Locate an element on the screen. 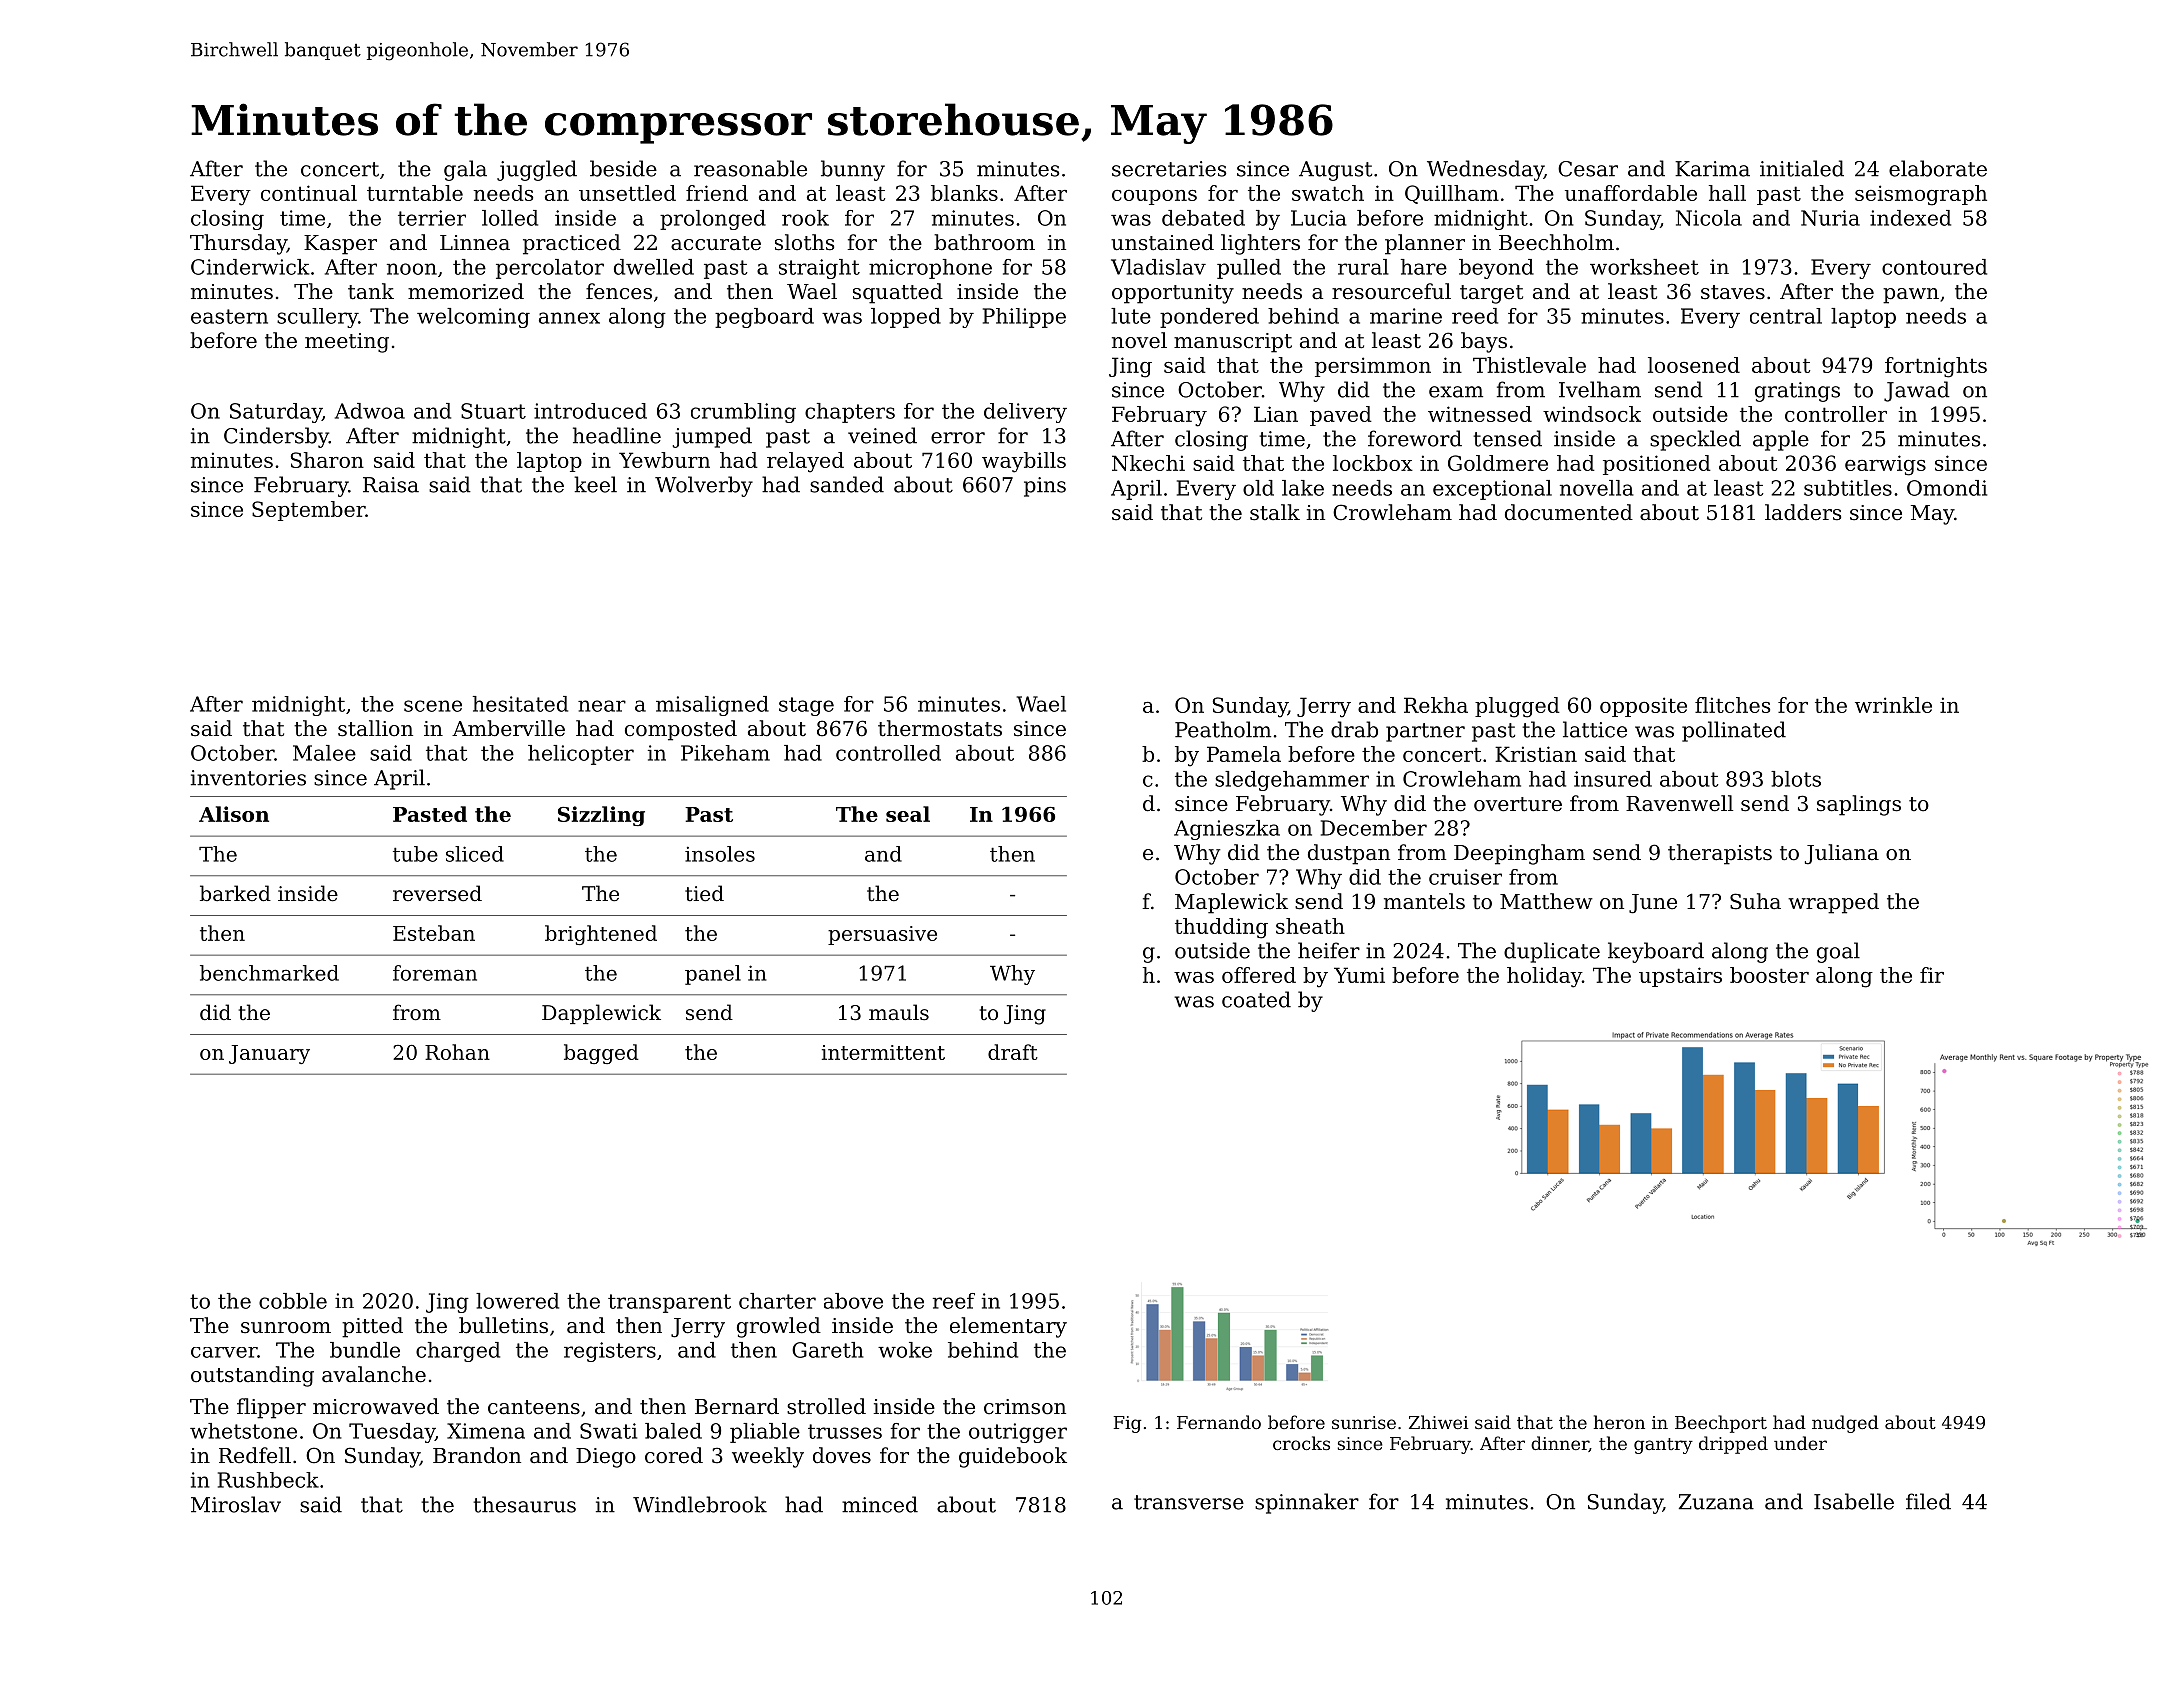 This screenshot has width=2178, height=1683. spinnaker is located at coordinates (1307, 1503).
